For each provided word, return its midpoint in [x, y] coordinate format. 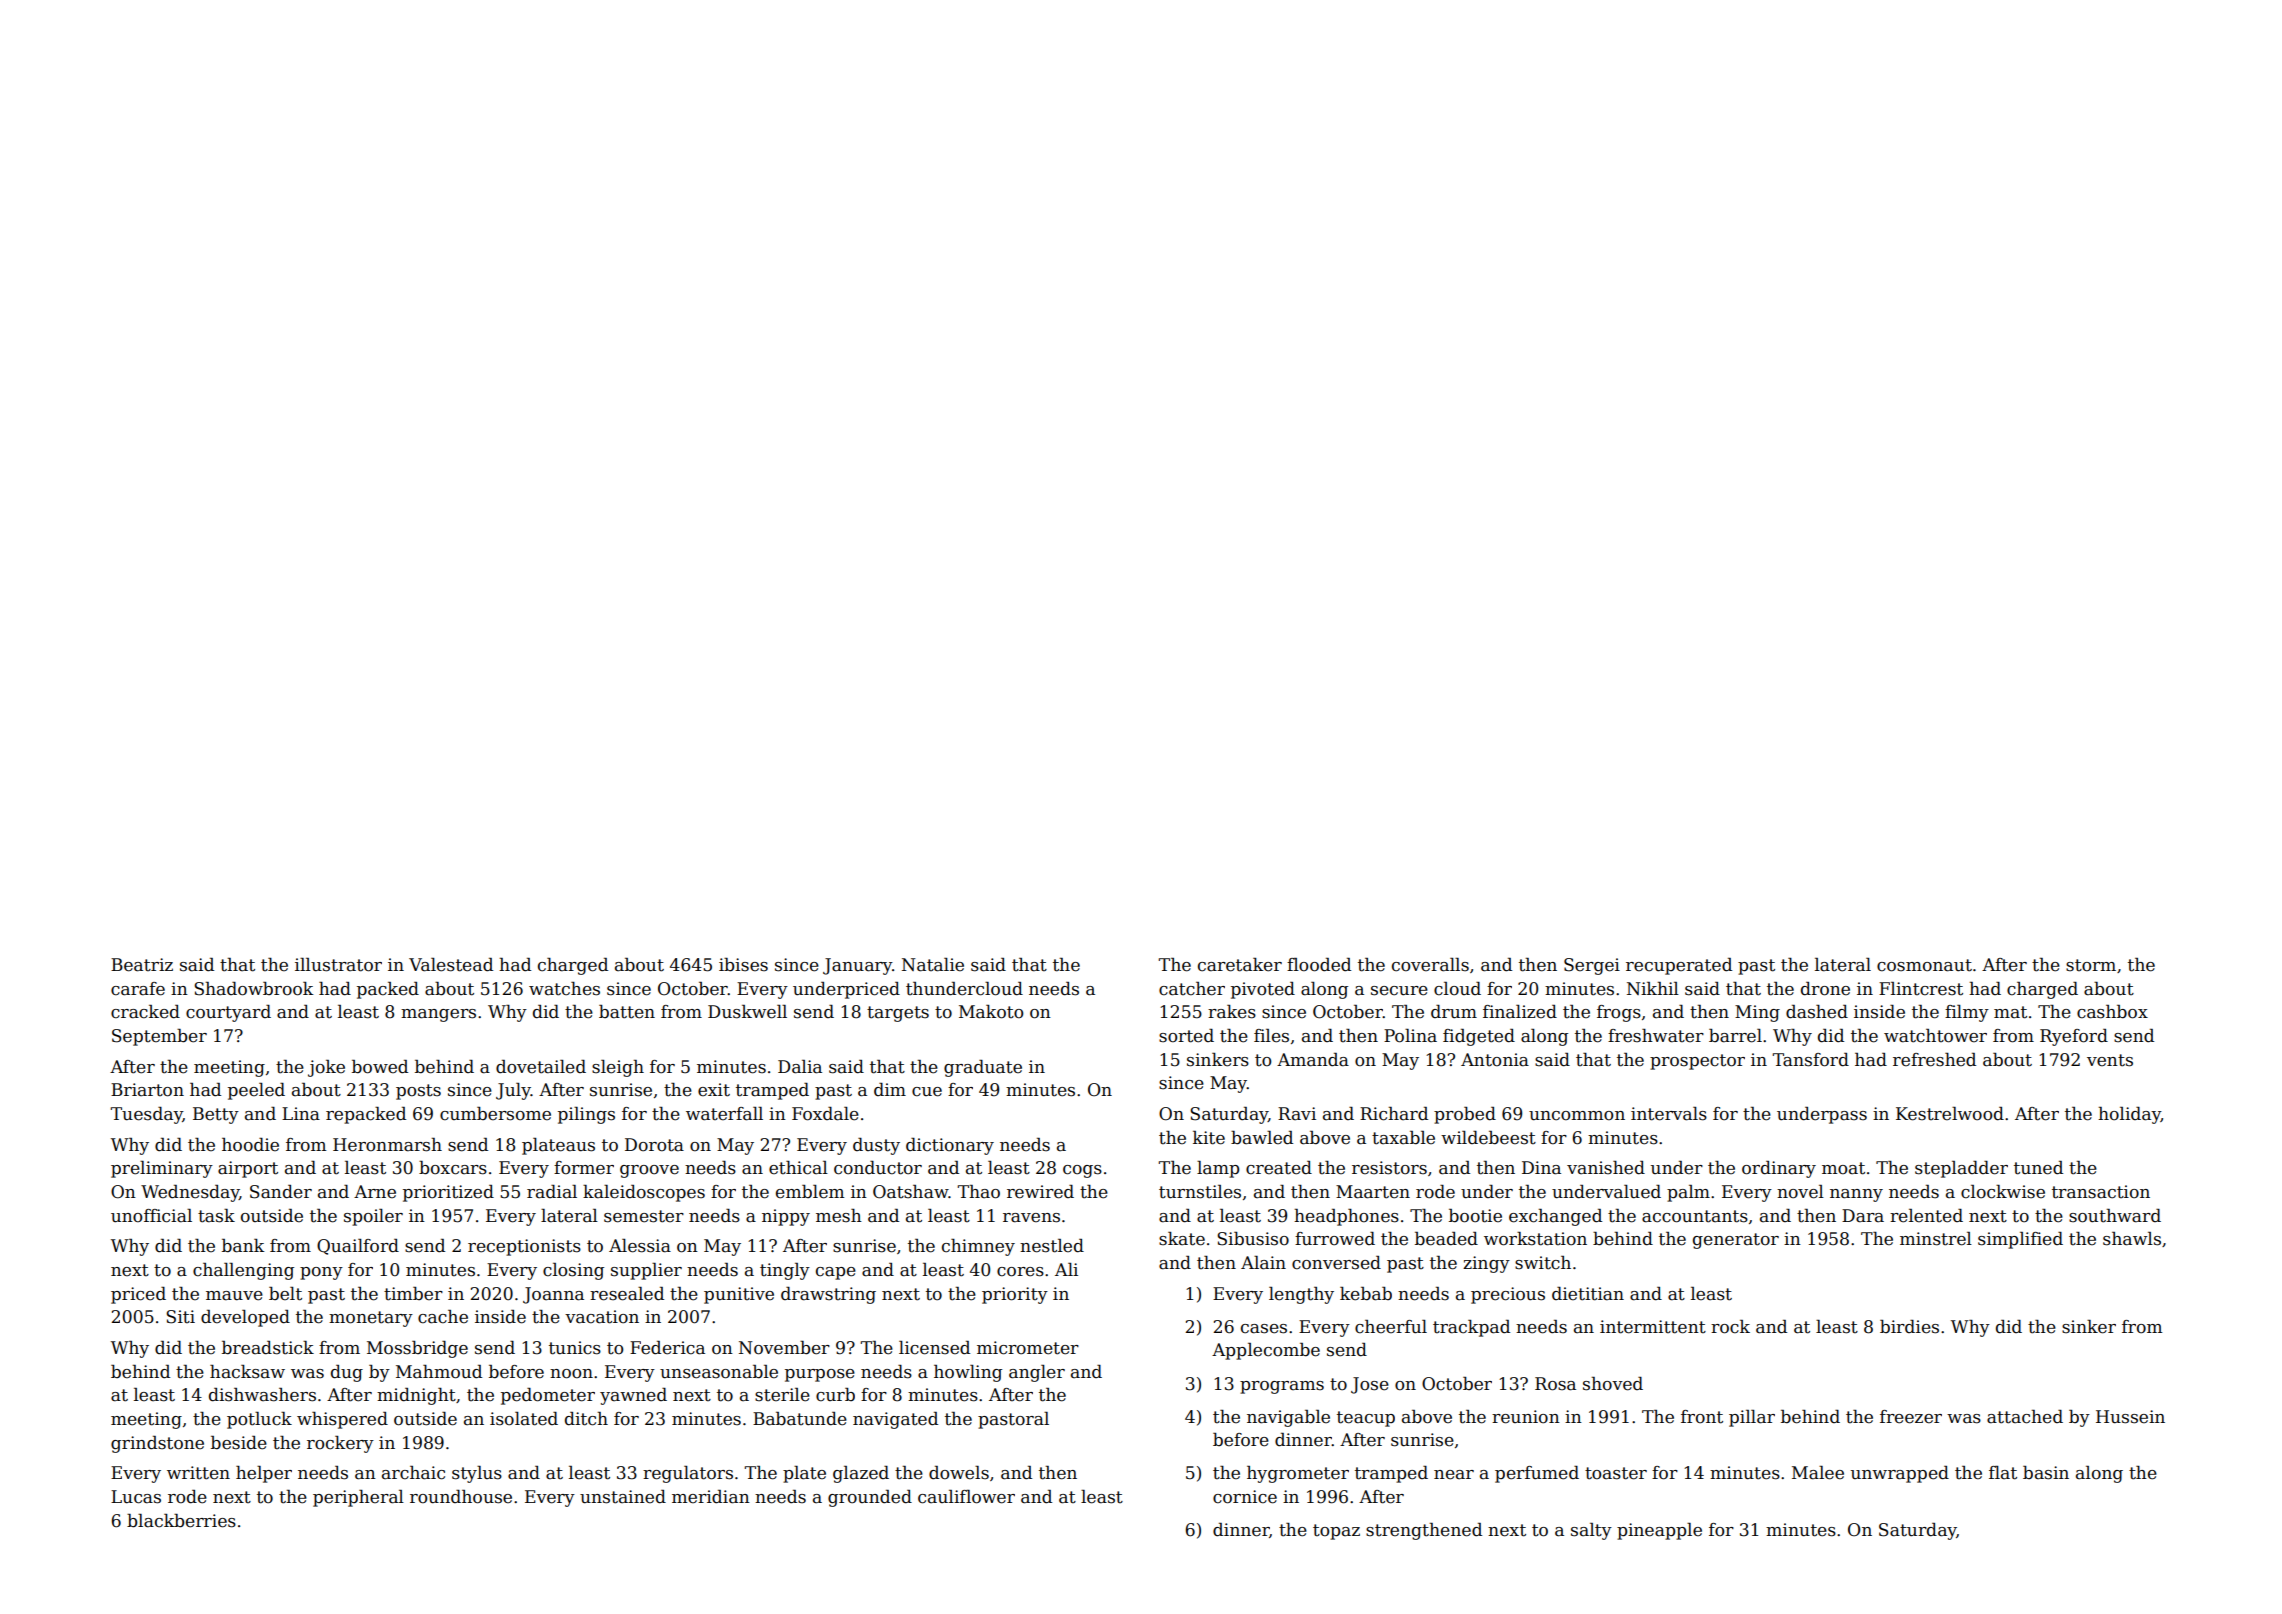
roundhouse [461, 1497]
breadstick [268, 1348]
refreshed [1934, 1060]
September [159, 1037]
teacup [1366, 1419]
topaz [1336, 1532]
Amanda [1313, 1060]
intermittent [1653, 1327]
